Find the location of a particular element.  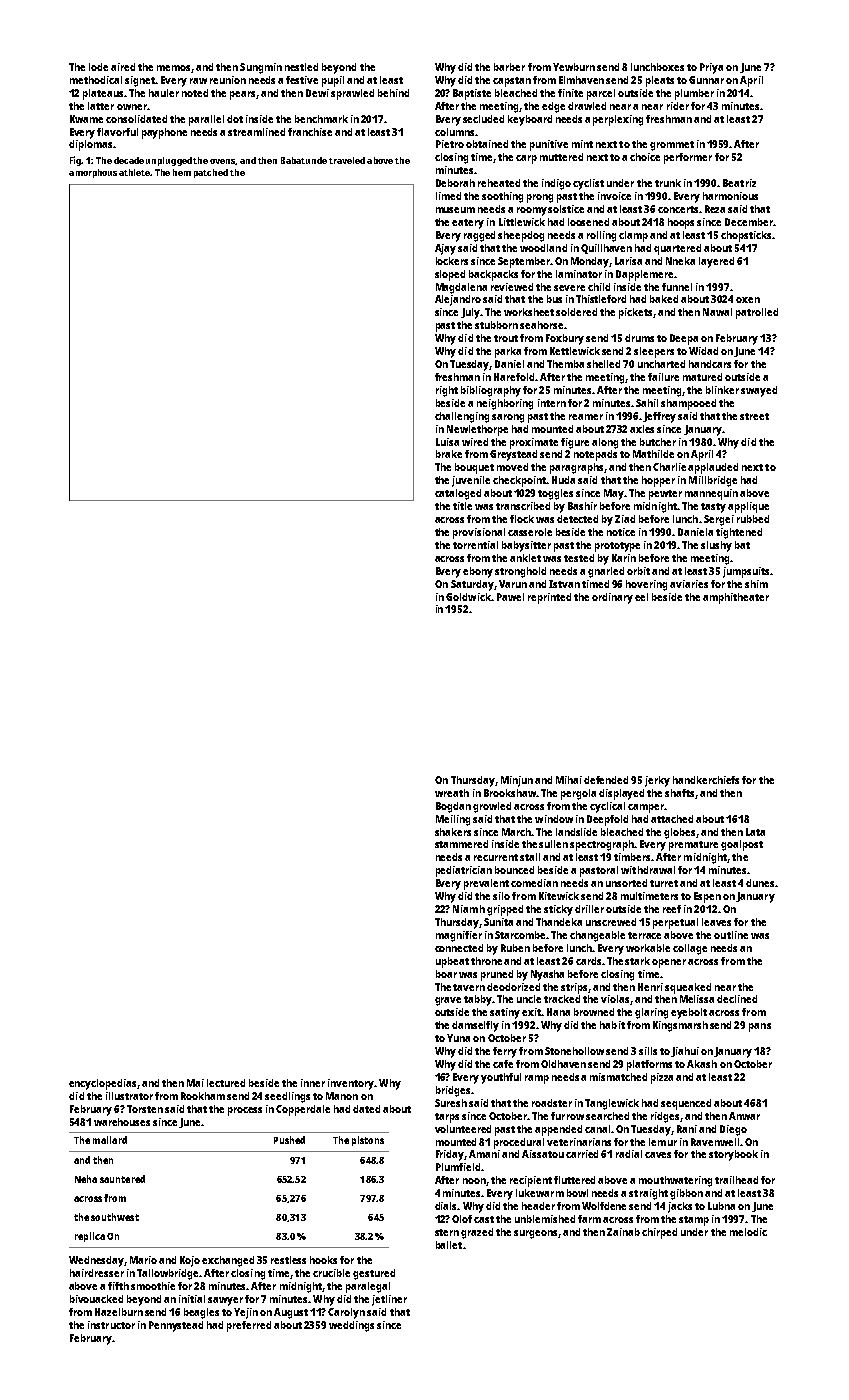

memos is located at coordinates (173, 68).
